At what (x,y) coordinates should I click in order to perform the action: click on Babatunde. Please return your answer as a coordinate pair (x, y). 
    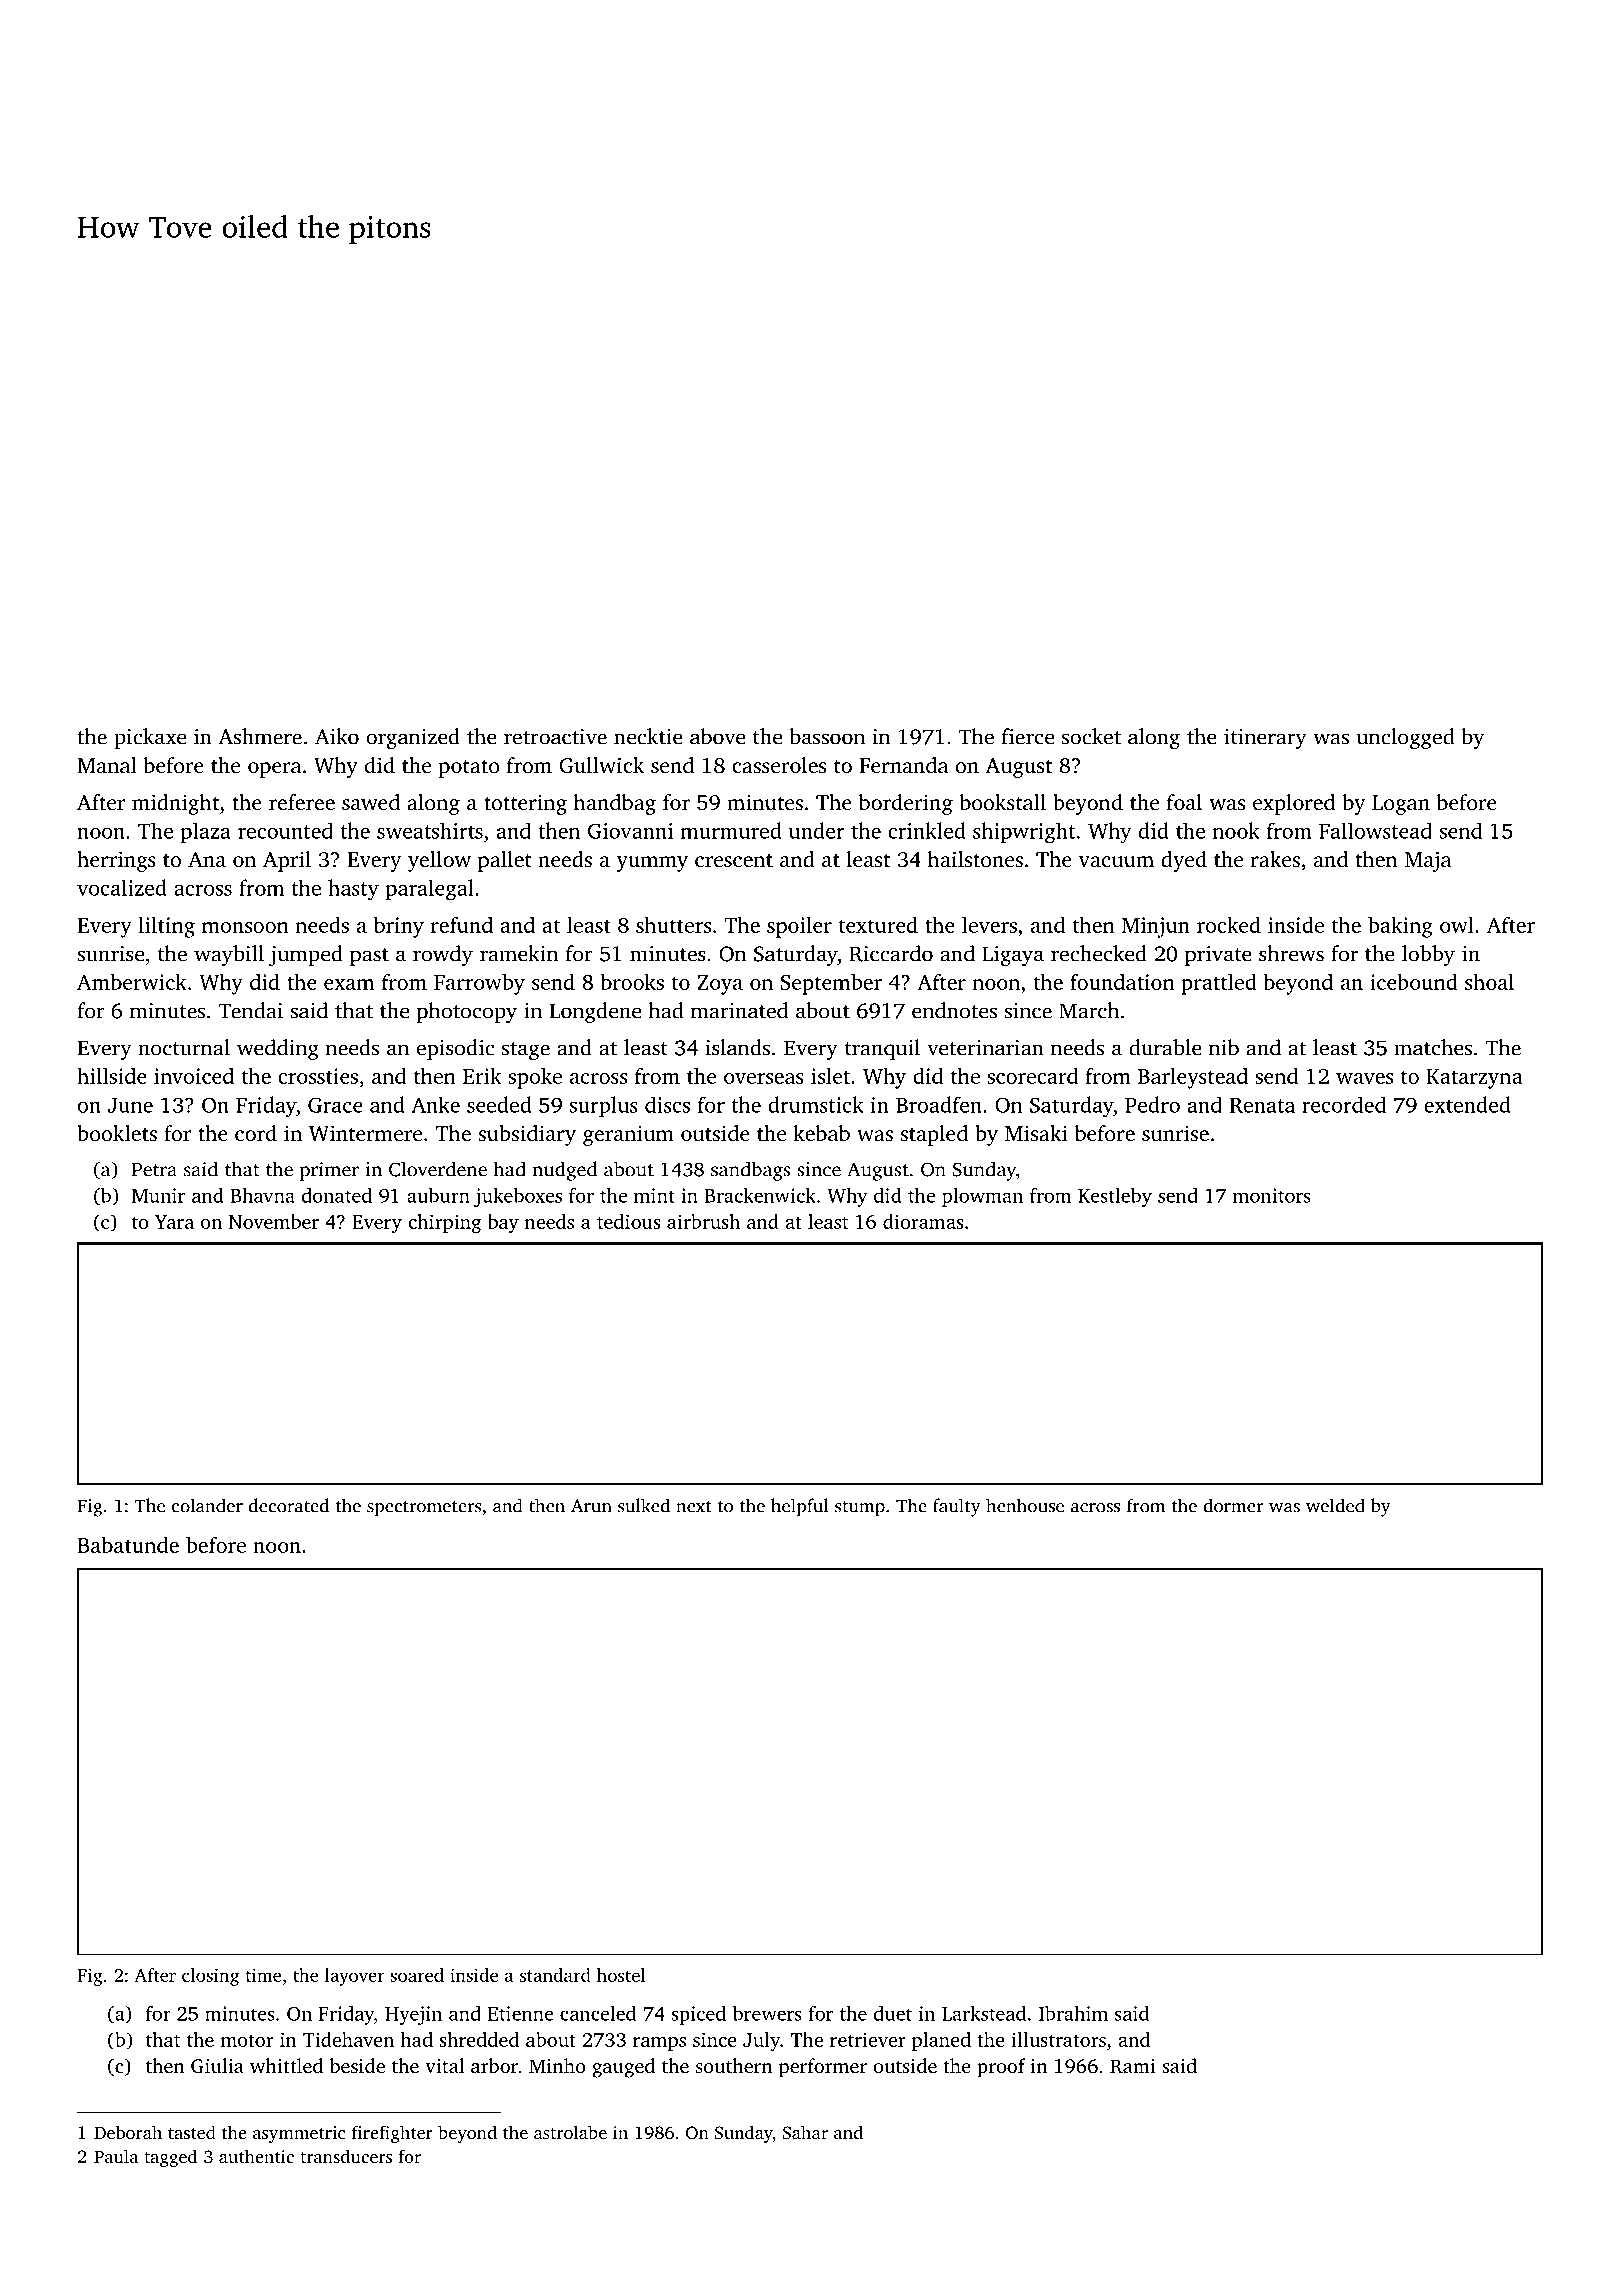
    Looking at the image, I should click on (128, 1544).
